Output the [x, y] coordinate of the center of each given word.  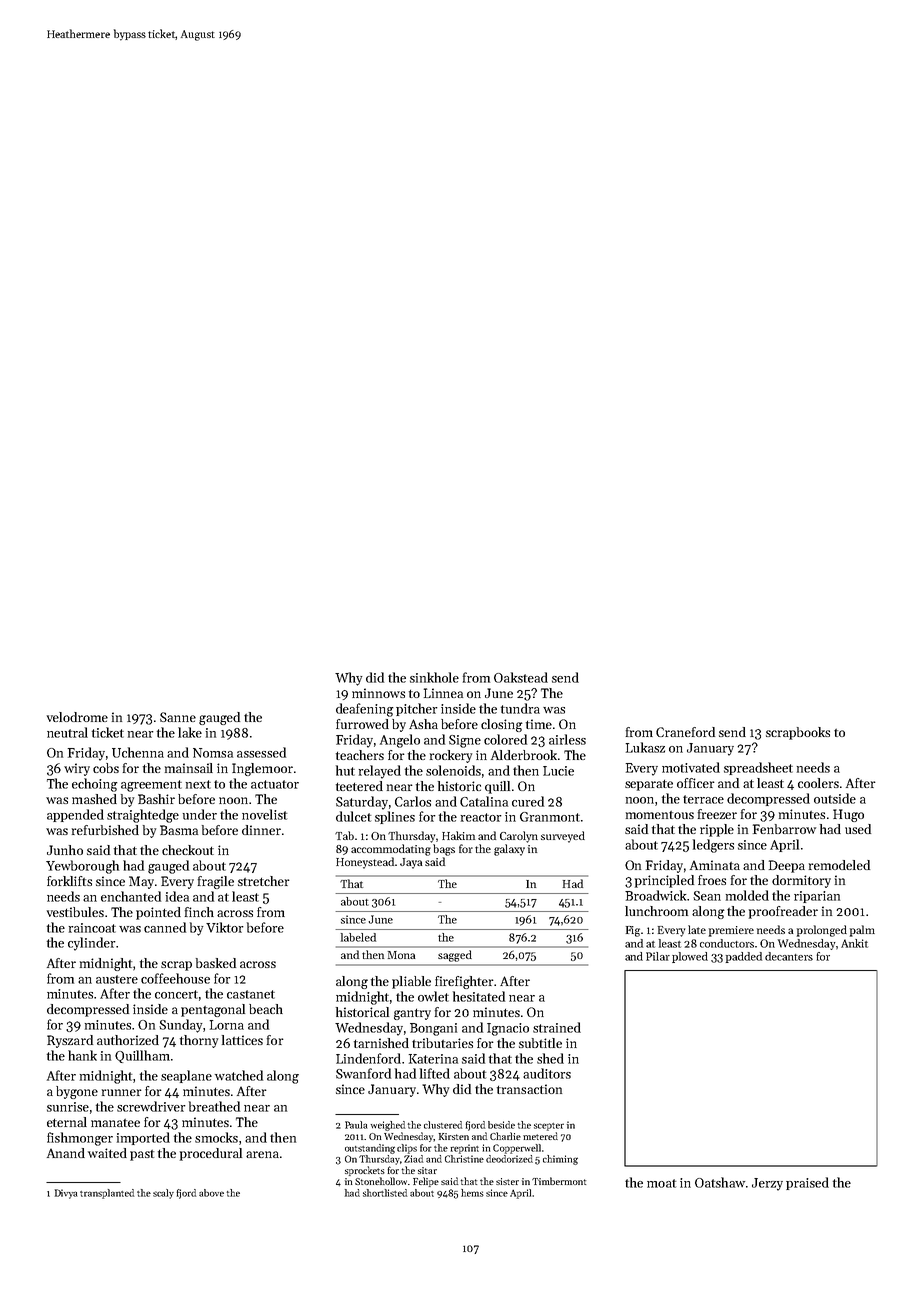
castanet [251, 994]
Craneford [685, 732]
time [539, 724]
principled [664, 881]
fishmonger [80, 1139]
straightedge [143, 816]
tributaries [442, 1043]
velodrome [77, 717]
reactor [481, 817]
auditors [547, 1073]
